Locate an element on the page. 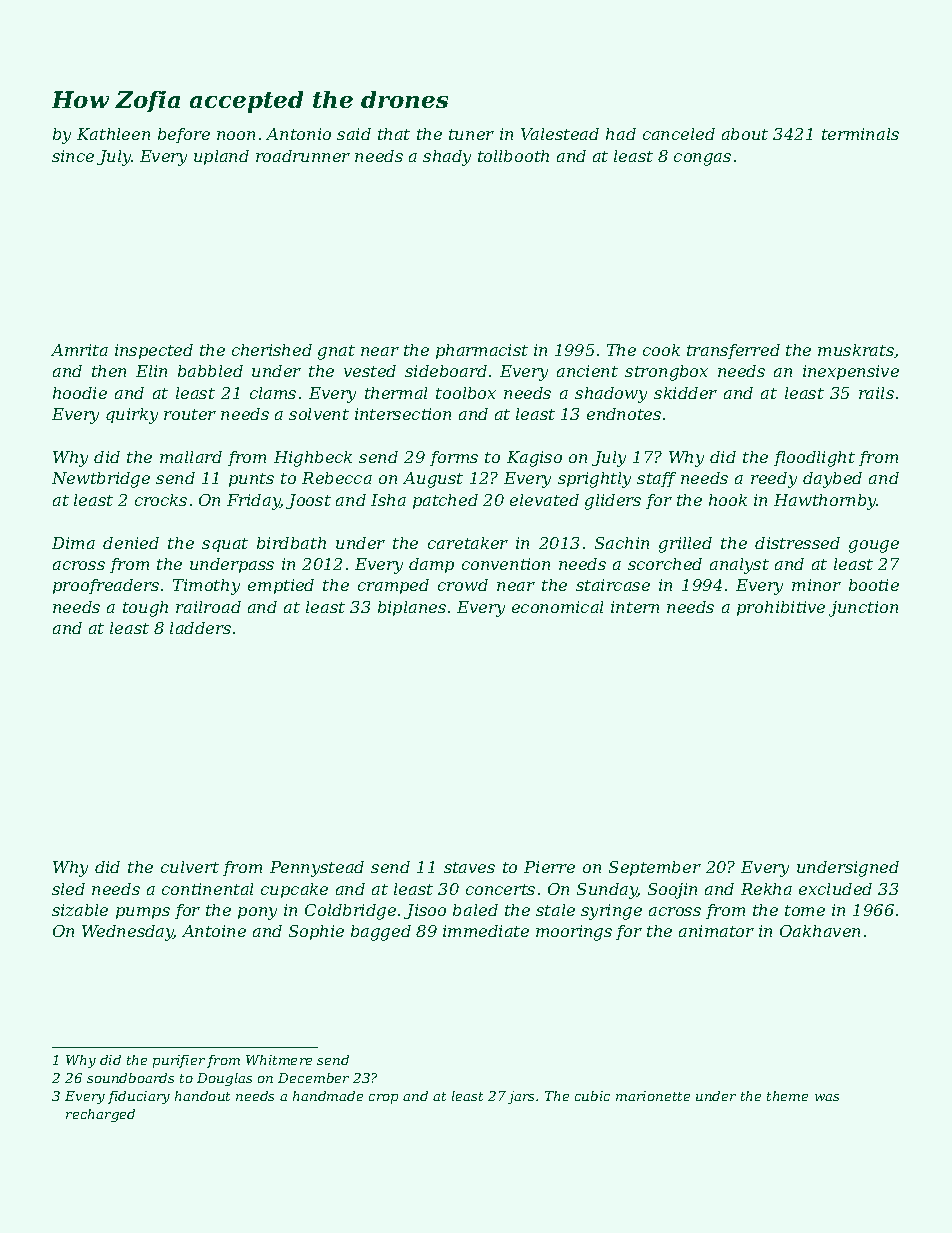 Image resolution: width=952 pixels, height=1233 pixels. animator is located at coordinates (716, 931).
